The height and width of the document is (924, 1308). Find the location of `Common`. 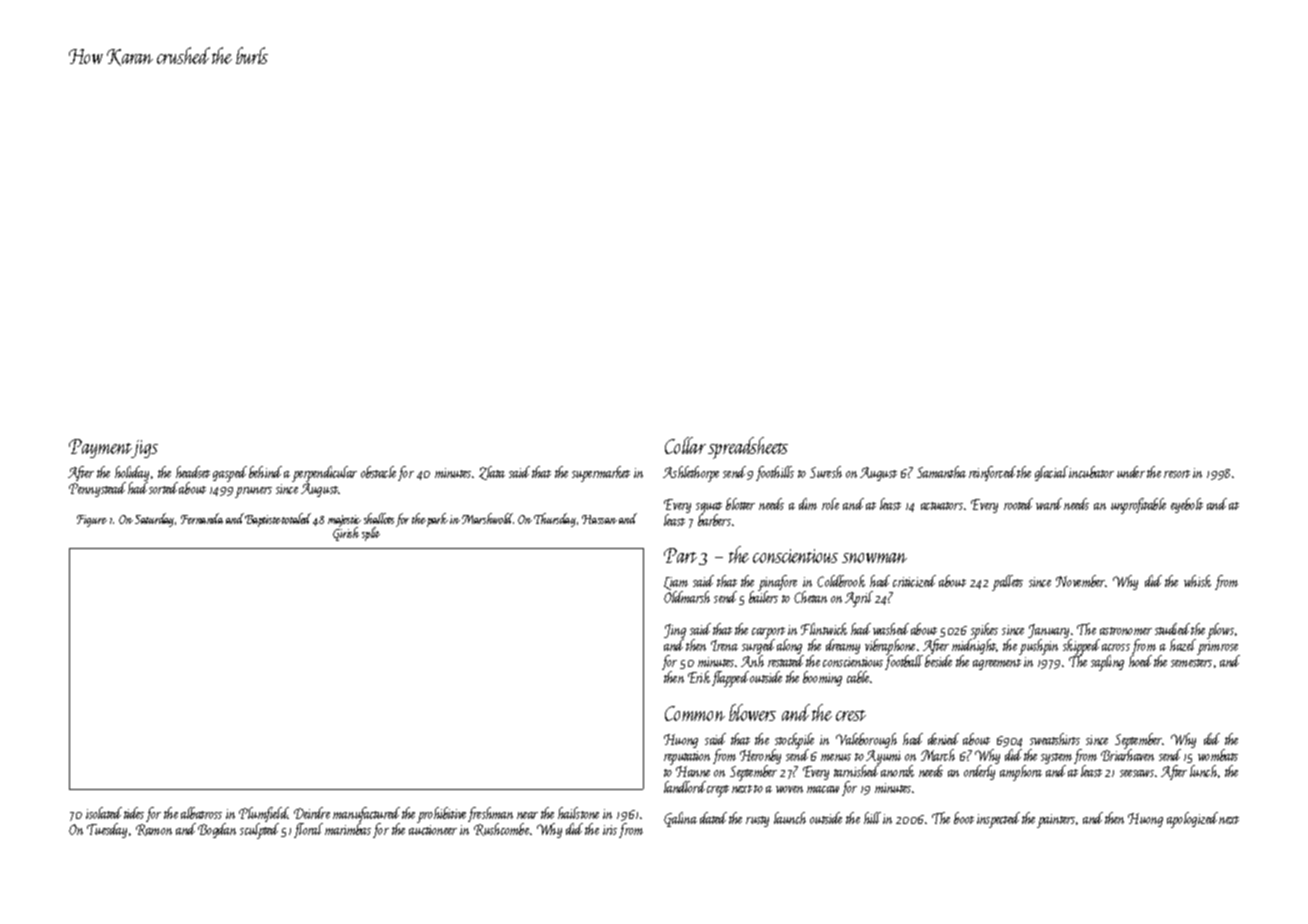

Common is located at coordinates (695, 713).
